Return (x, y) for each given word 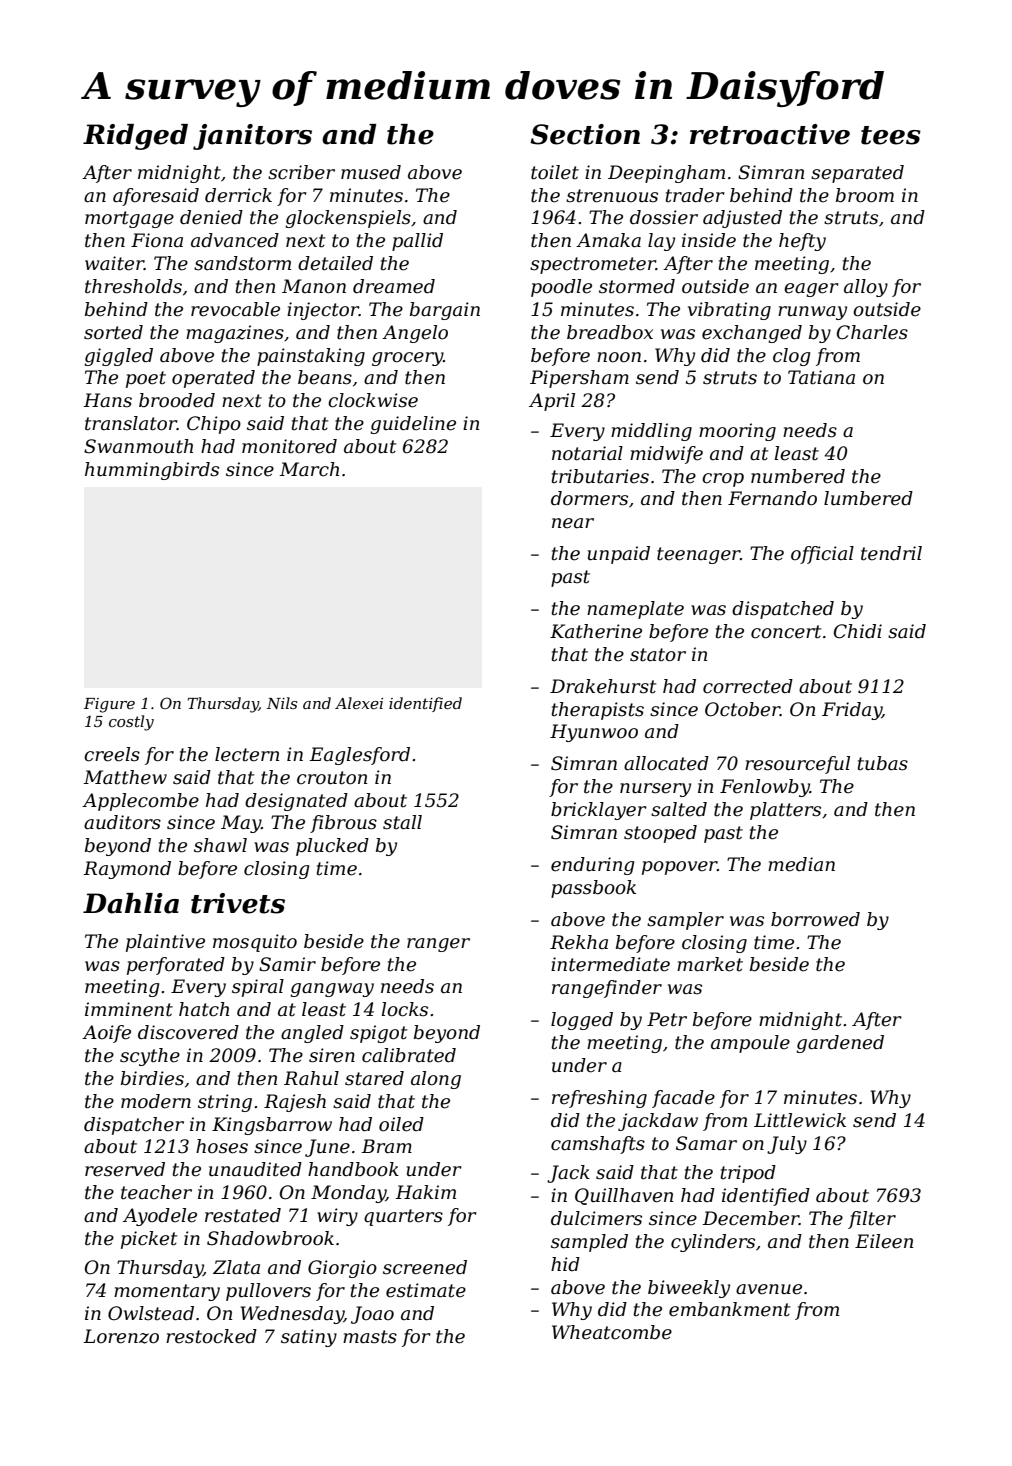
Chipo (214, 425)
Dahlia (131, 903)
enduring (592, 866)
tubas (883, 763)
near (573, 523)
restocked (211, 1336)
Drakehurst (603, 686)
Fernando (772, 498)
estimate (426, 1290)
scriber (301, 172)
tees (891, 135)
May (241, 824)
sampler (685, 921)
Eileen (884, 1241)
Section (585, 134)
